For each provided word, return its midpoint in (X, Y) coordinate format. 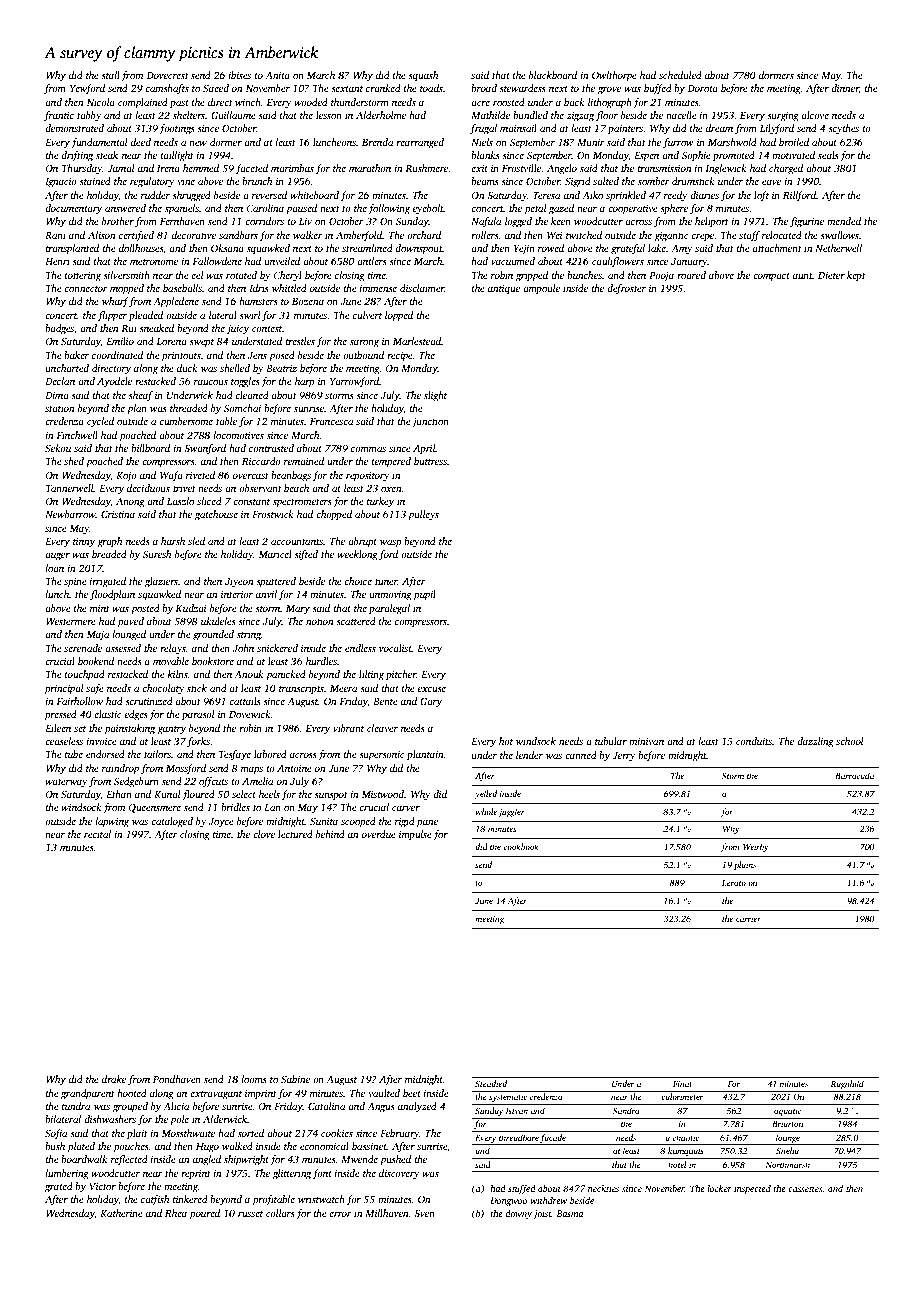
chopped (334, 515)
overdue (379, 834)
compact (771, 277)
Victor (103, 1186)
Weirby (755, 847)
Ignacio (61, 183)
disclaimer (422, 288)
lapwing (112, 822)
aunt (803, 276)
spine (75, 583)
